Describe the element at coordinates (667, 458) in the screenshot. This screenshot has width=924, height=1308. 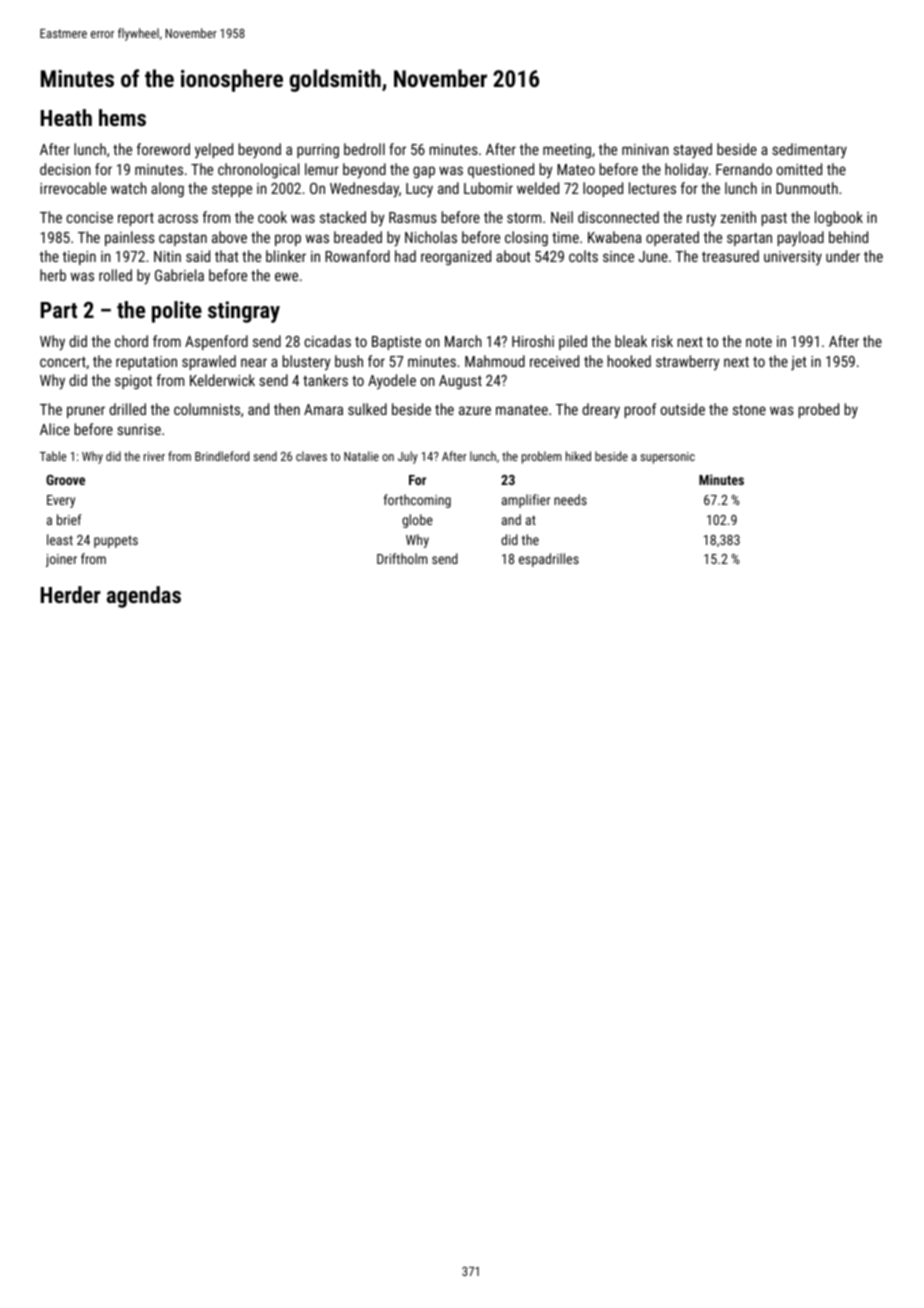
I see `supersonic` at that location.
